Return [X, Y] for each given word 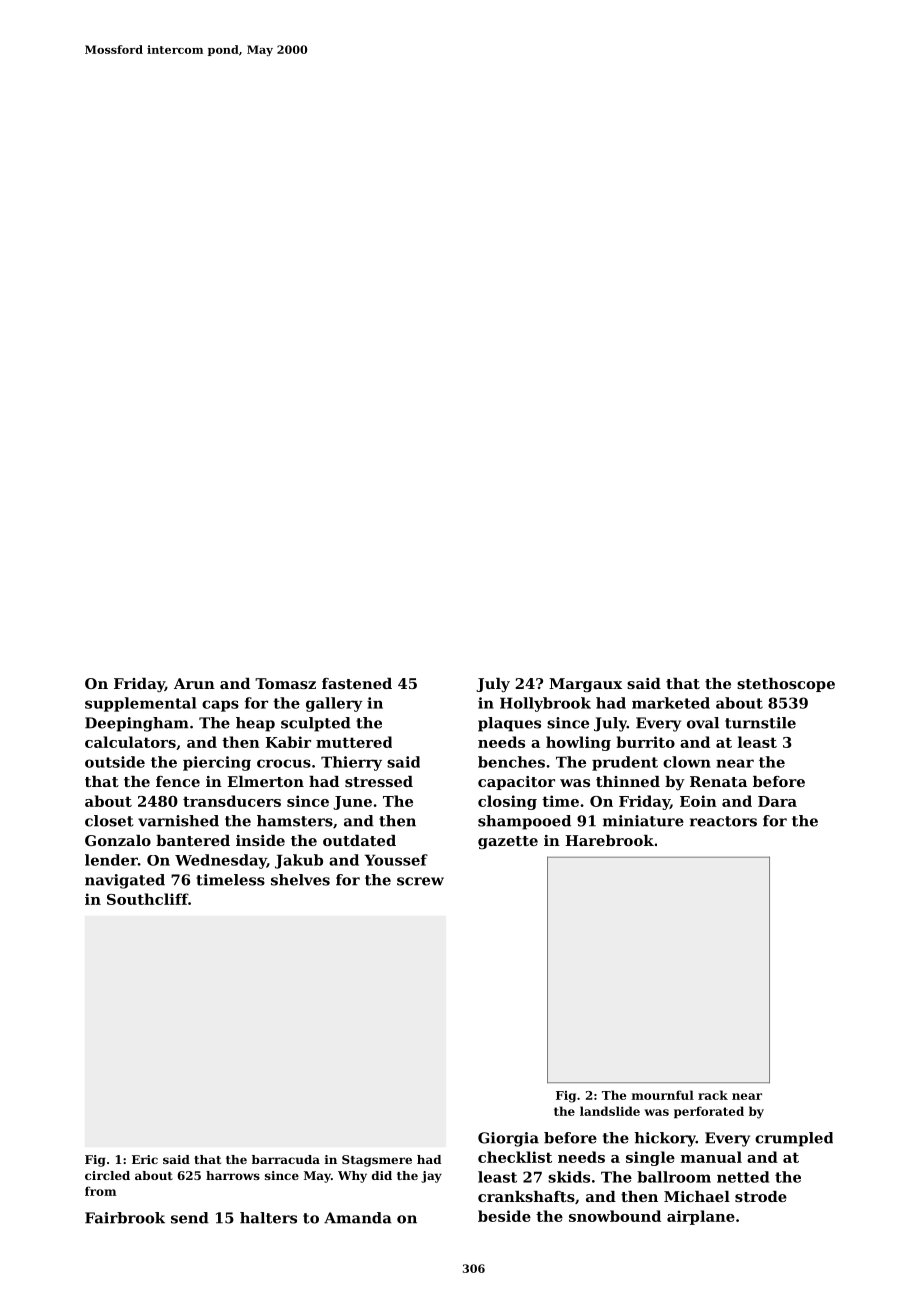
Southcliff [147, 899]
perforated [709, 1112]
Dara [777, 801]
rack [713, 1095]
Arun [194, 683]
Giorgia [508, 1139]
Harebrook [609, 840]
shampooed [524, 822]
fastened [357, 683]
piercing [217, 763]
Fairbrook [125, 1218]
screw [420, 881]
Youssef [396, 860]
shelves [300, 880]
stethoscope [786, 685]
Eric [145, 1159]
